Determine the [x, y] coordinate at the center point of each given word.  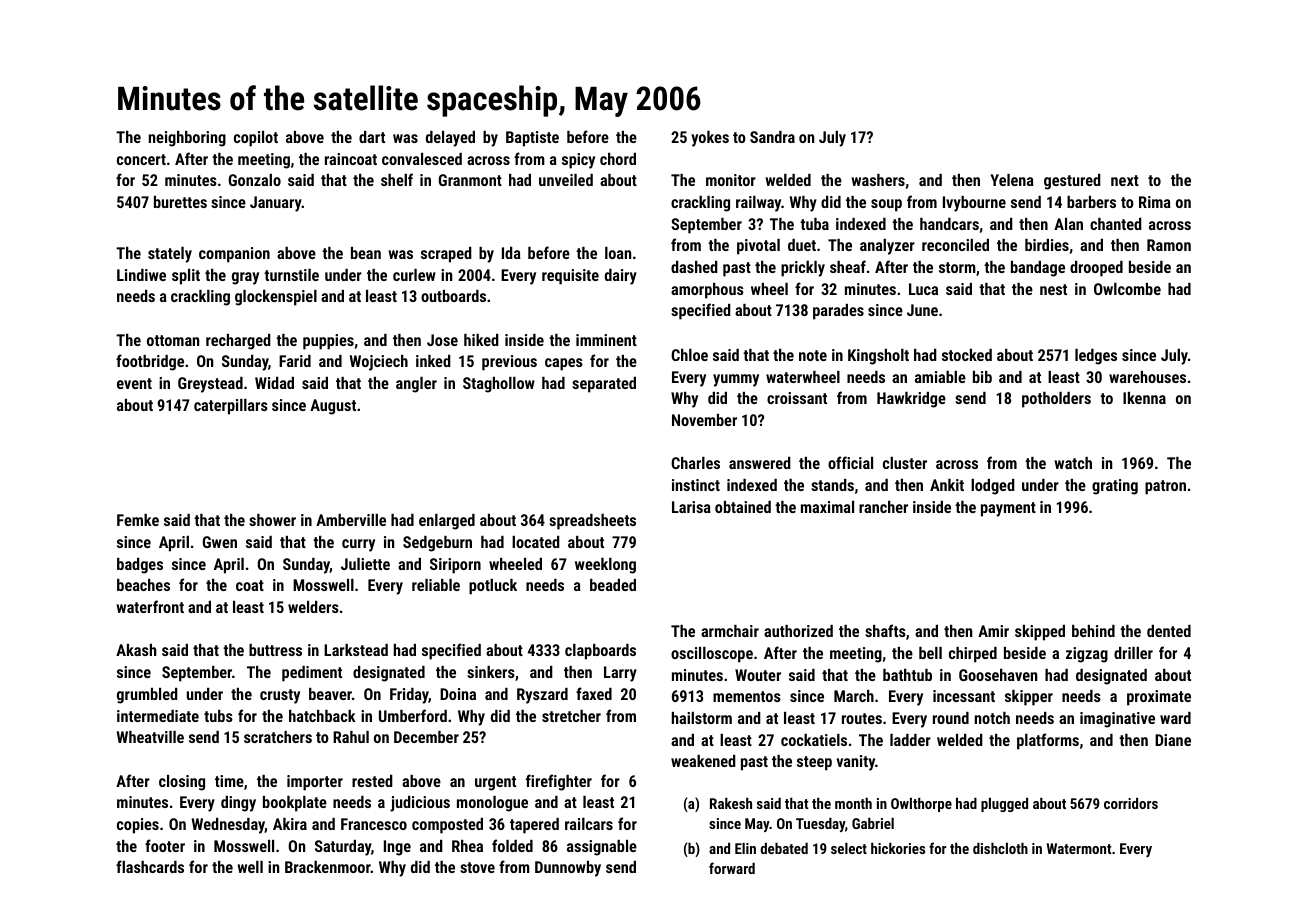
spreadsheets [592, 522]
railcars [589, 824]
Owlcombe [1127, 289]
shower [272, 520]
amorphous [707, 291]
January [276, 204]
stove [477, 867]
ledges [1096, 357]
